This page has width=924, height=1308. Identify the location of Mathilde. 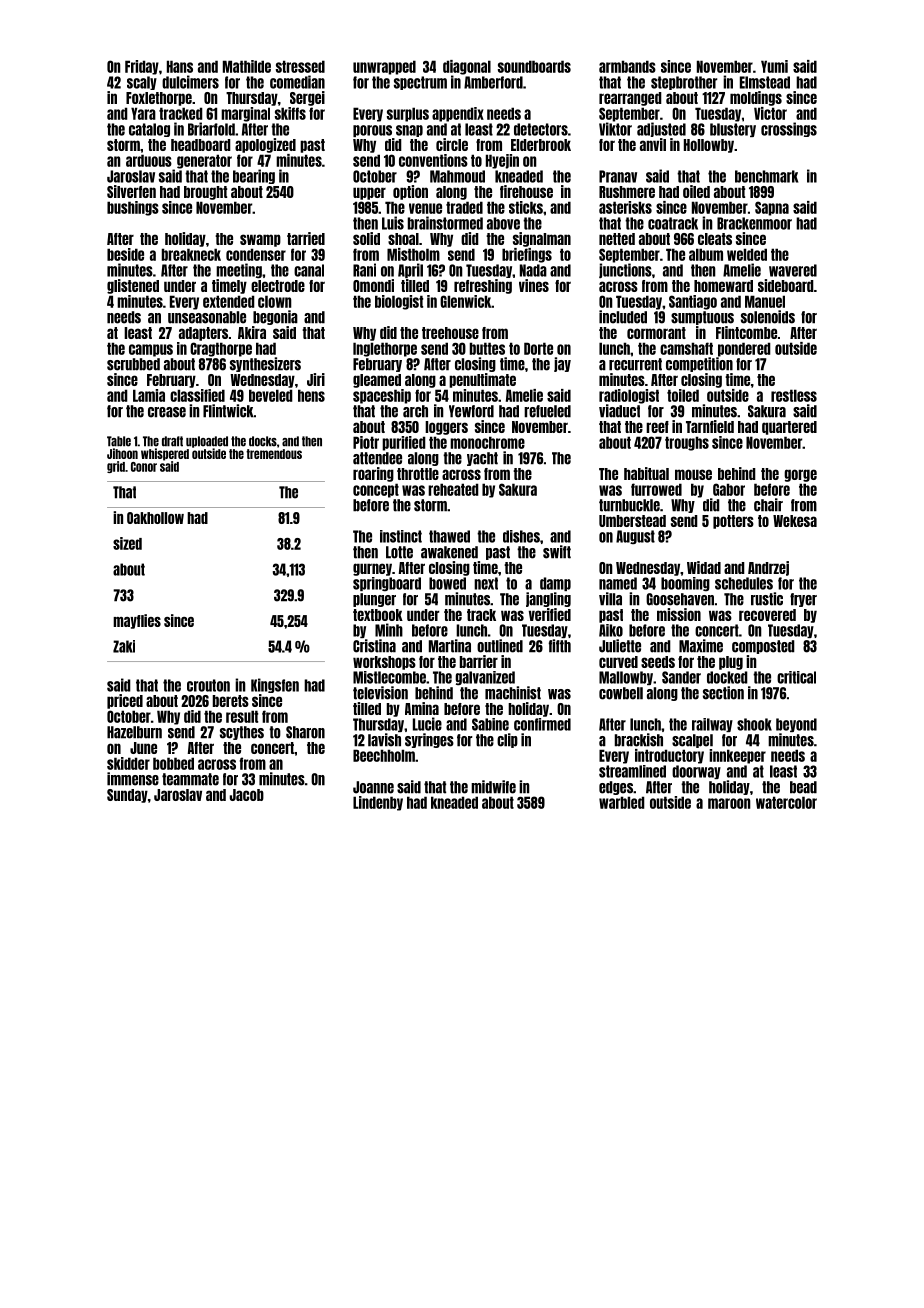
(247, 66).
